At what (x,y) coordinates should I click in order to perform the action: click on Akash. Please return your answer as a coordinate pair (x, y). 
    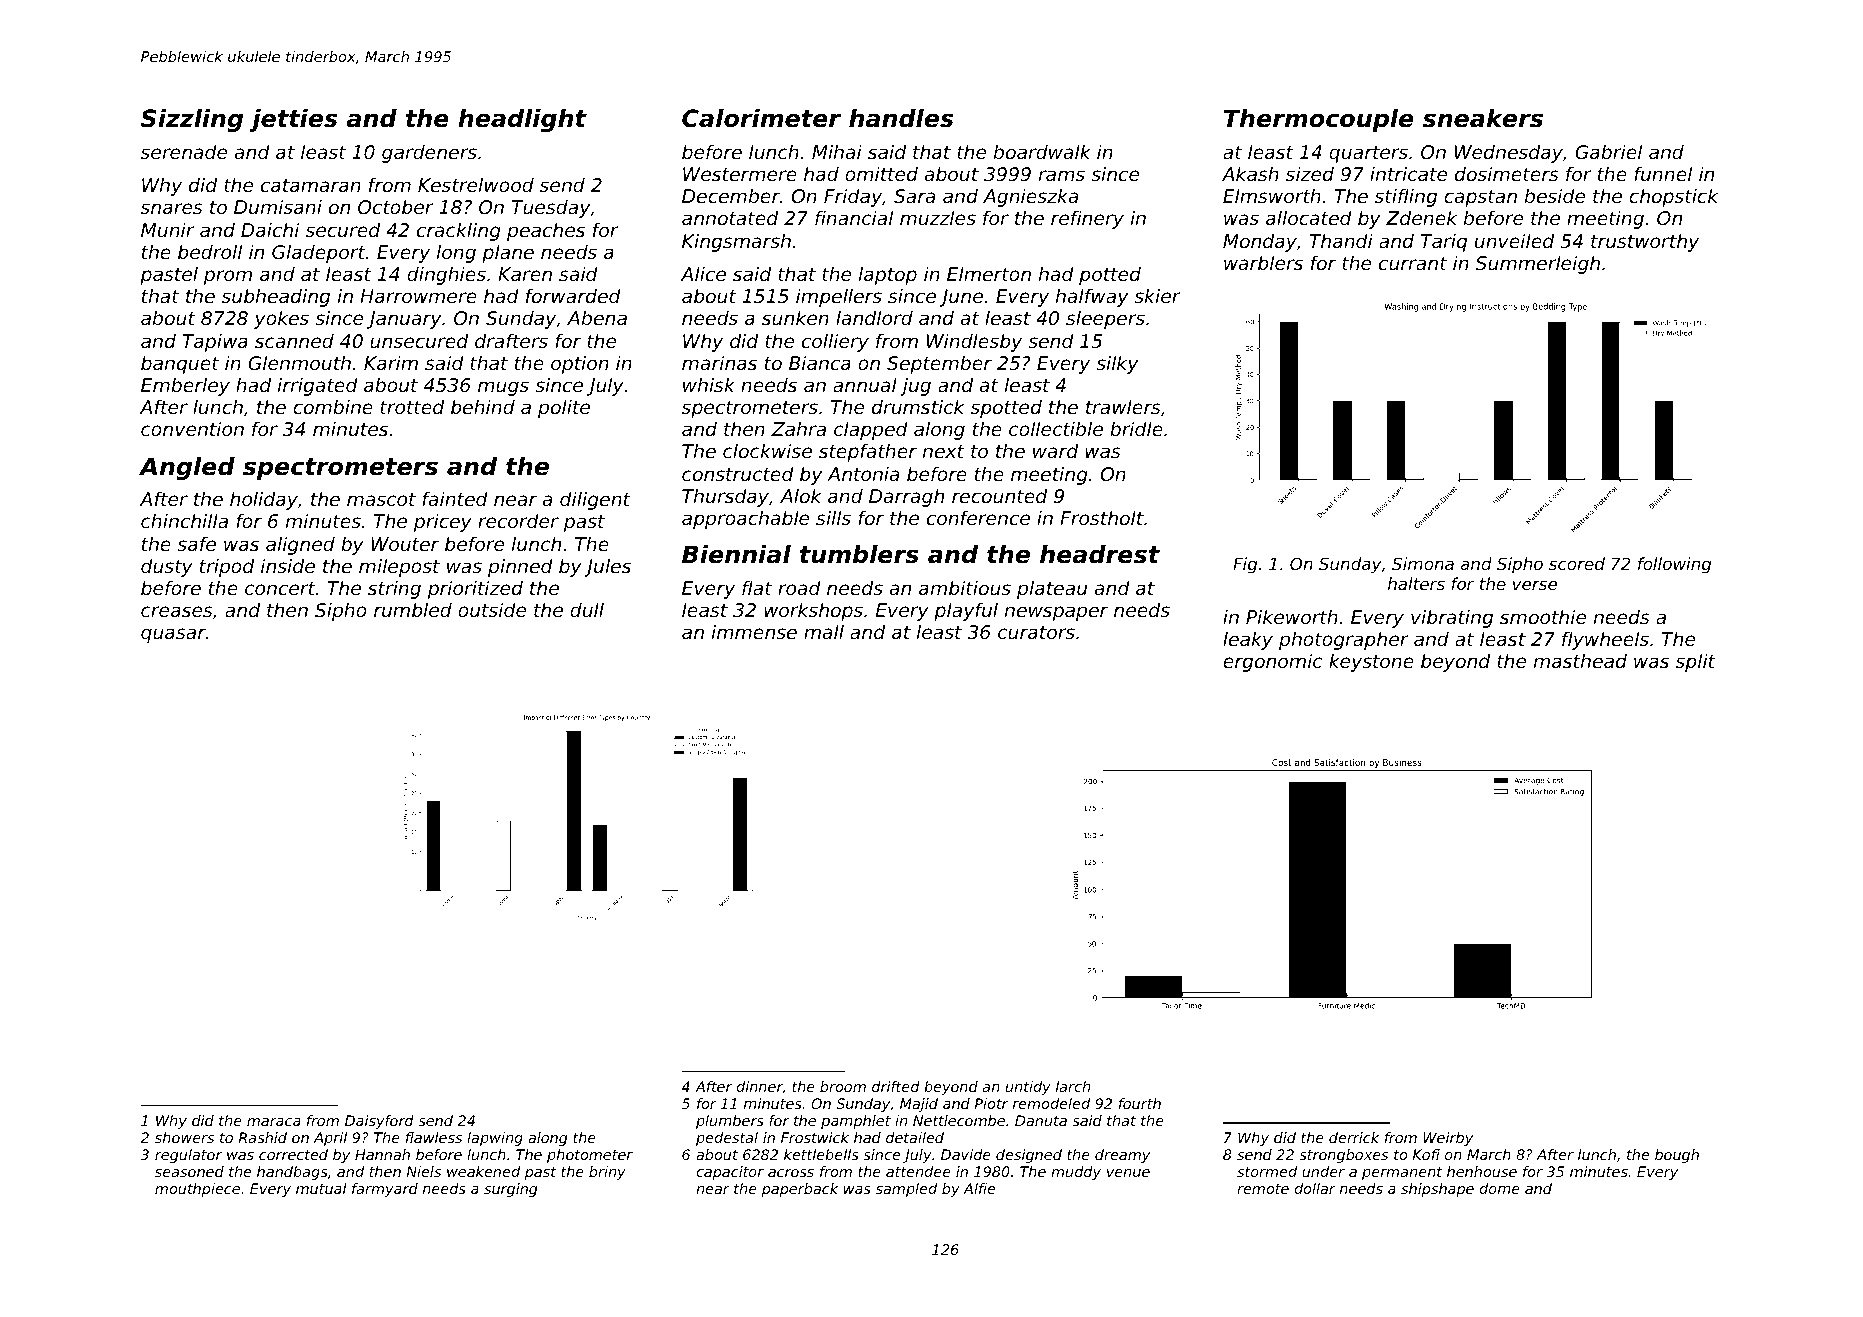
    Looking at the image, I should click on (1250, 173).
